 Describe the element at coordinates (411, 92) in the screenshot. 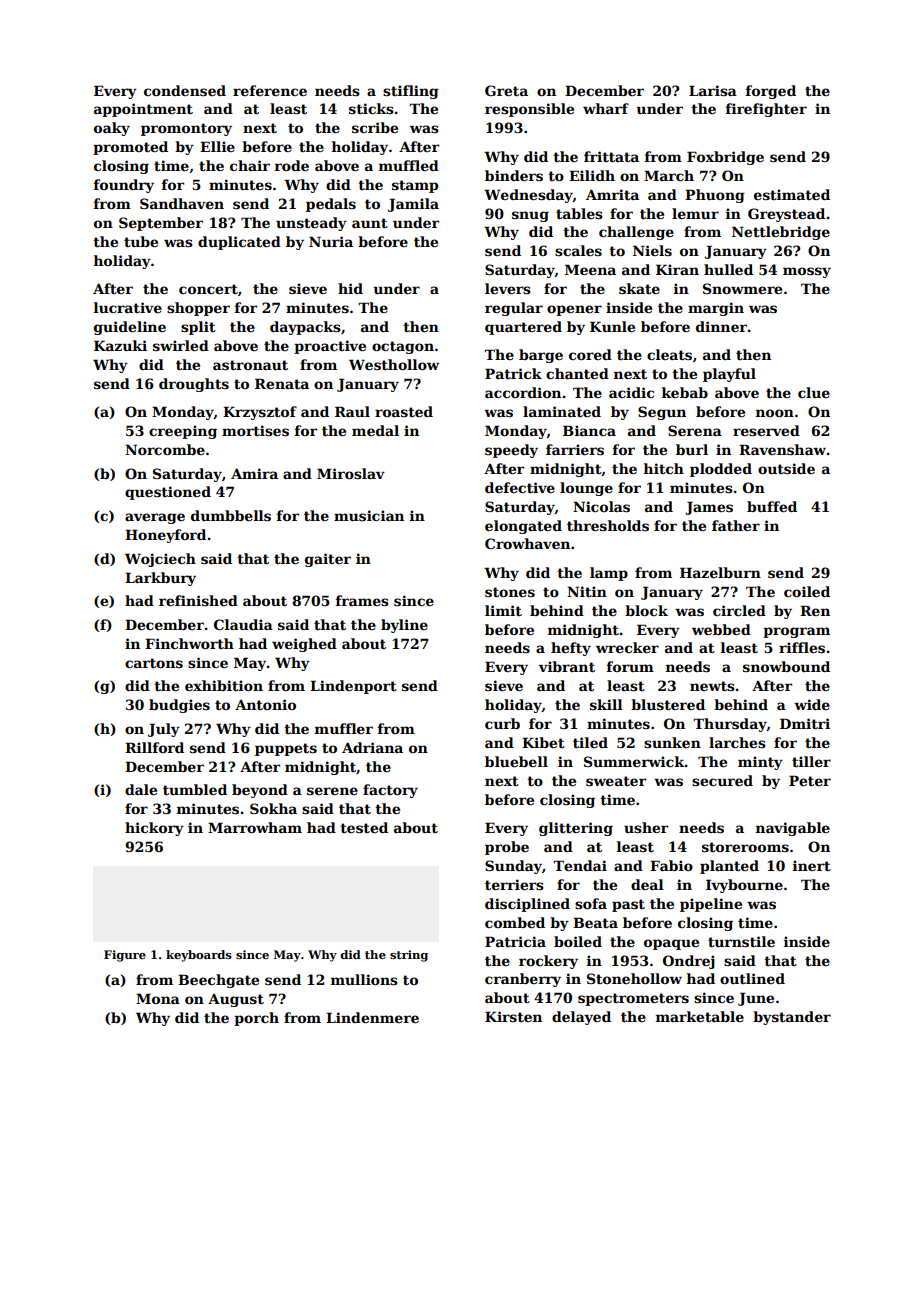

I see `stifling` at that location.
